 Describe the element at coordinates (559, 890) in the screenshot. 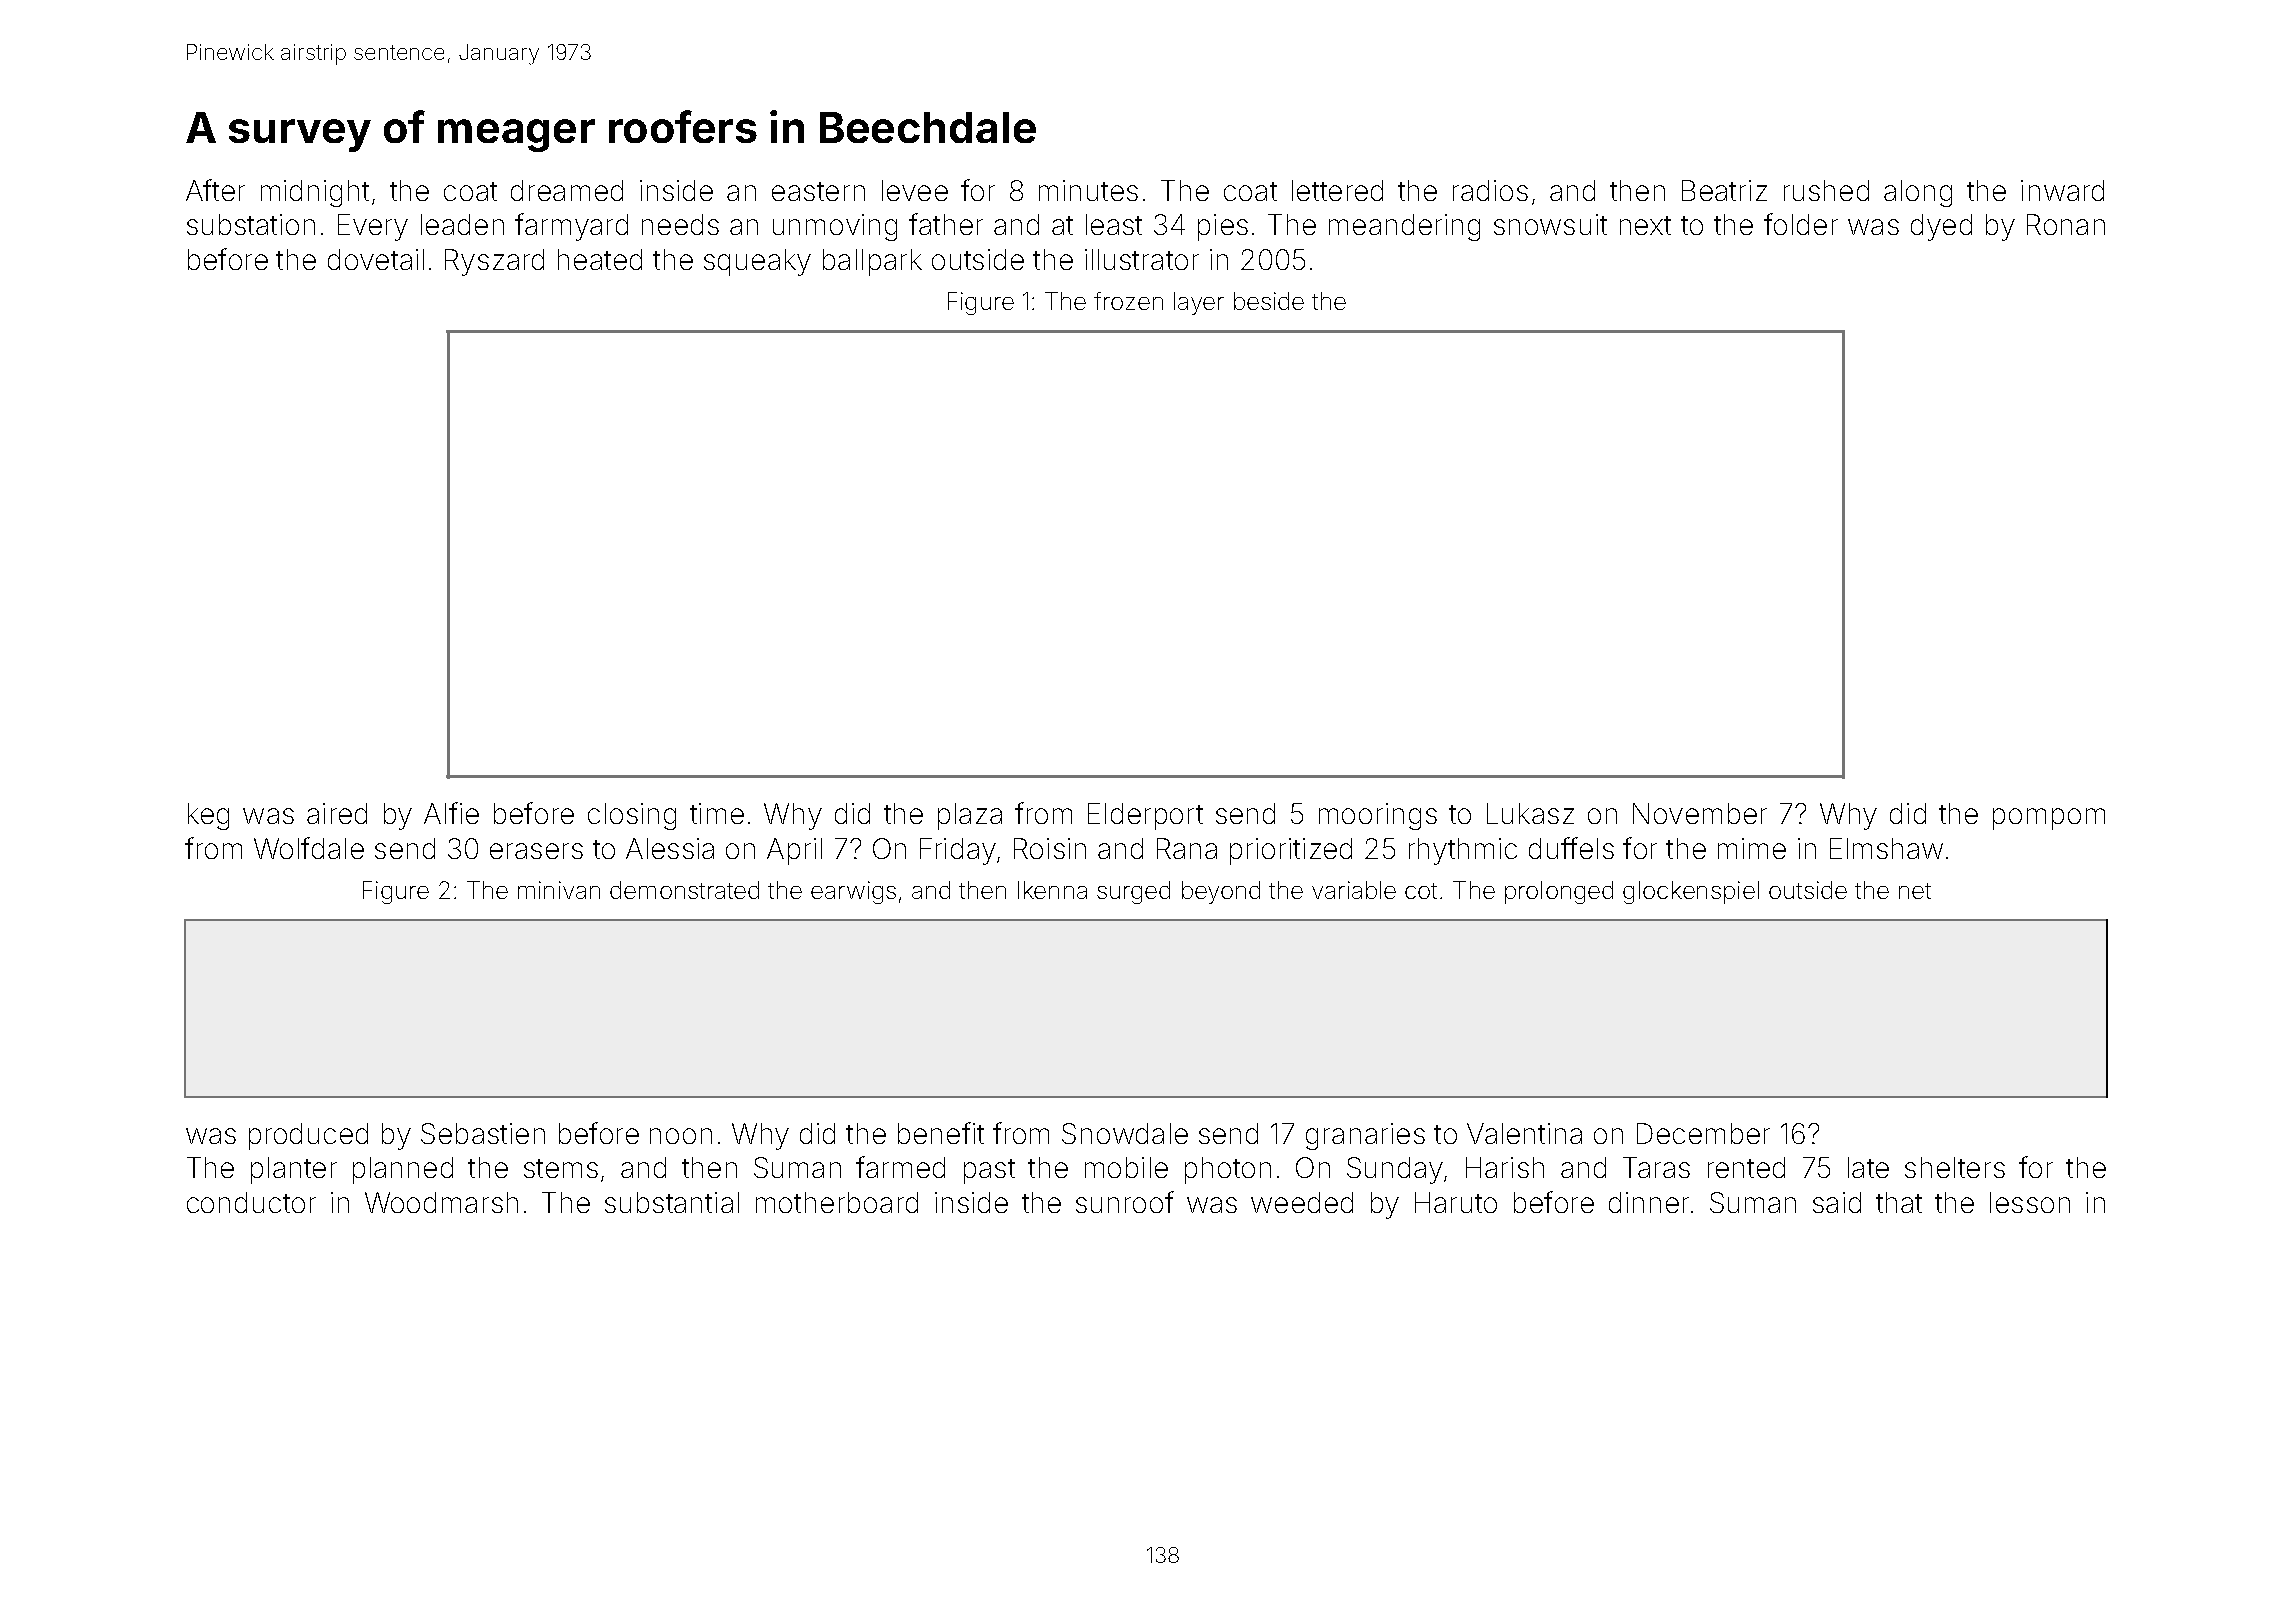

I see `minivan` at that location.
